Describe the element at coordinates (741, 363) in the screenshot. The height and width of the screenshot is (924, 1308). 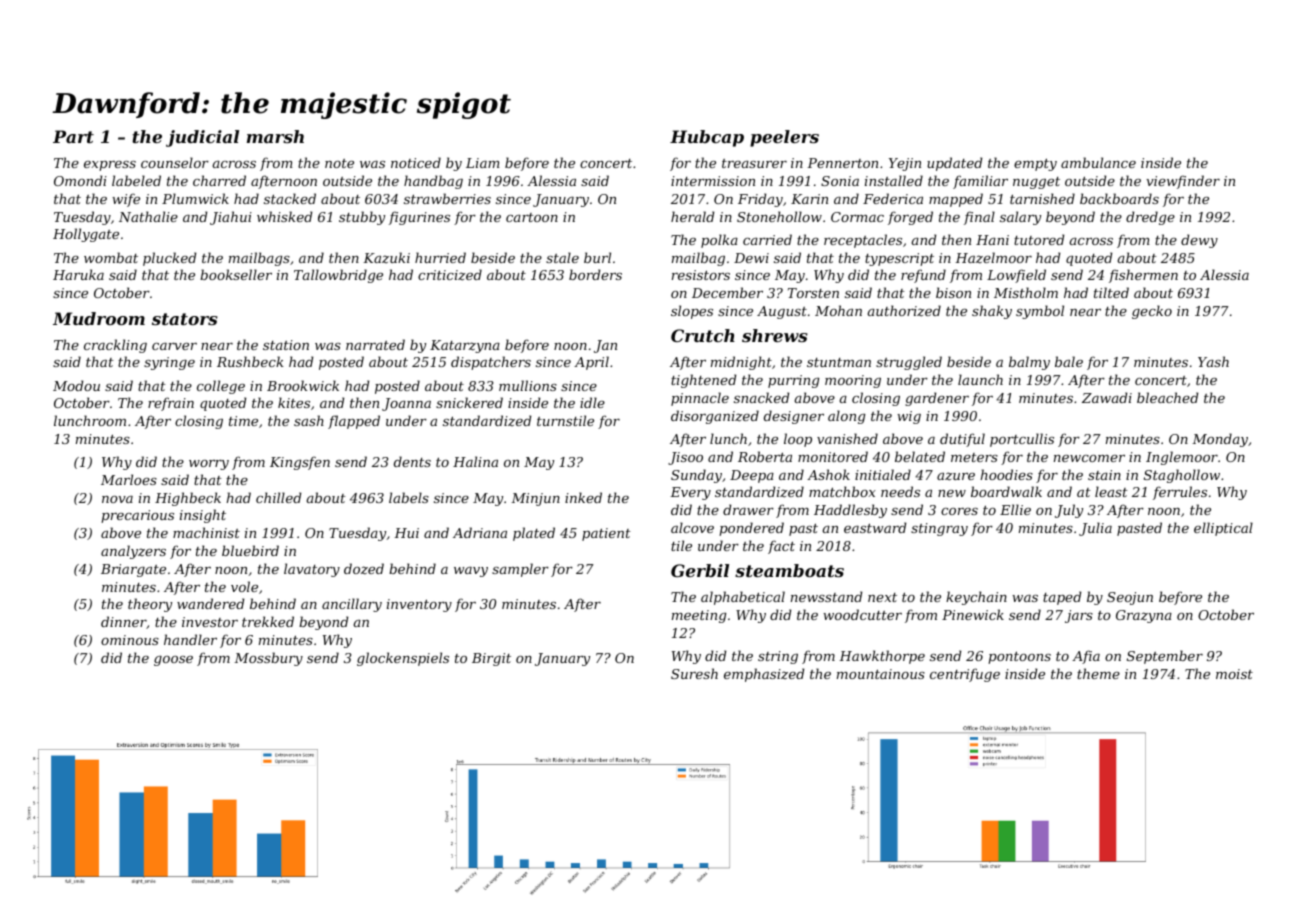
I see `midnight` at that location.
